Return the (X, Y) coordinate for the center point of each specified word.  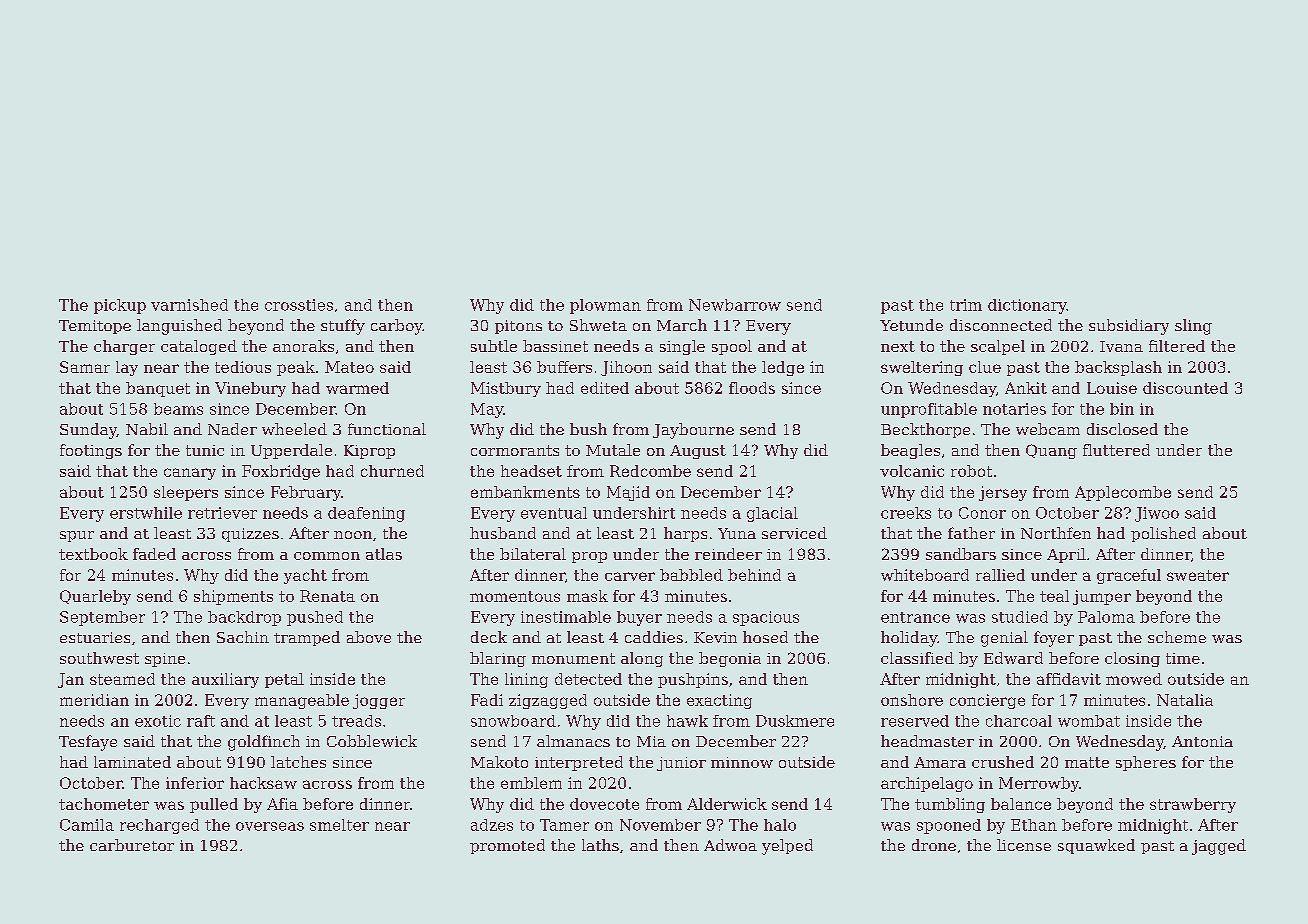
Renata (327, 596)
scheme (1177, 637)
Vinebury (250, 389)
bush (588, 429)
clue (985, 367)
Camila (87, 825)
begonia (730, 659)
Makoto (499, 762)
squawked (1096, 846)
